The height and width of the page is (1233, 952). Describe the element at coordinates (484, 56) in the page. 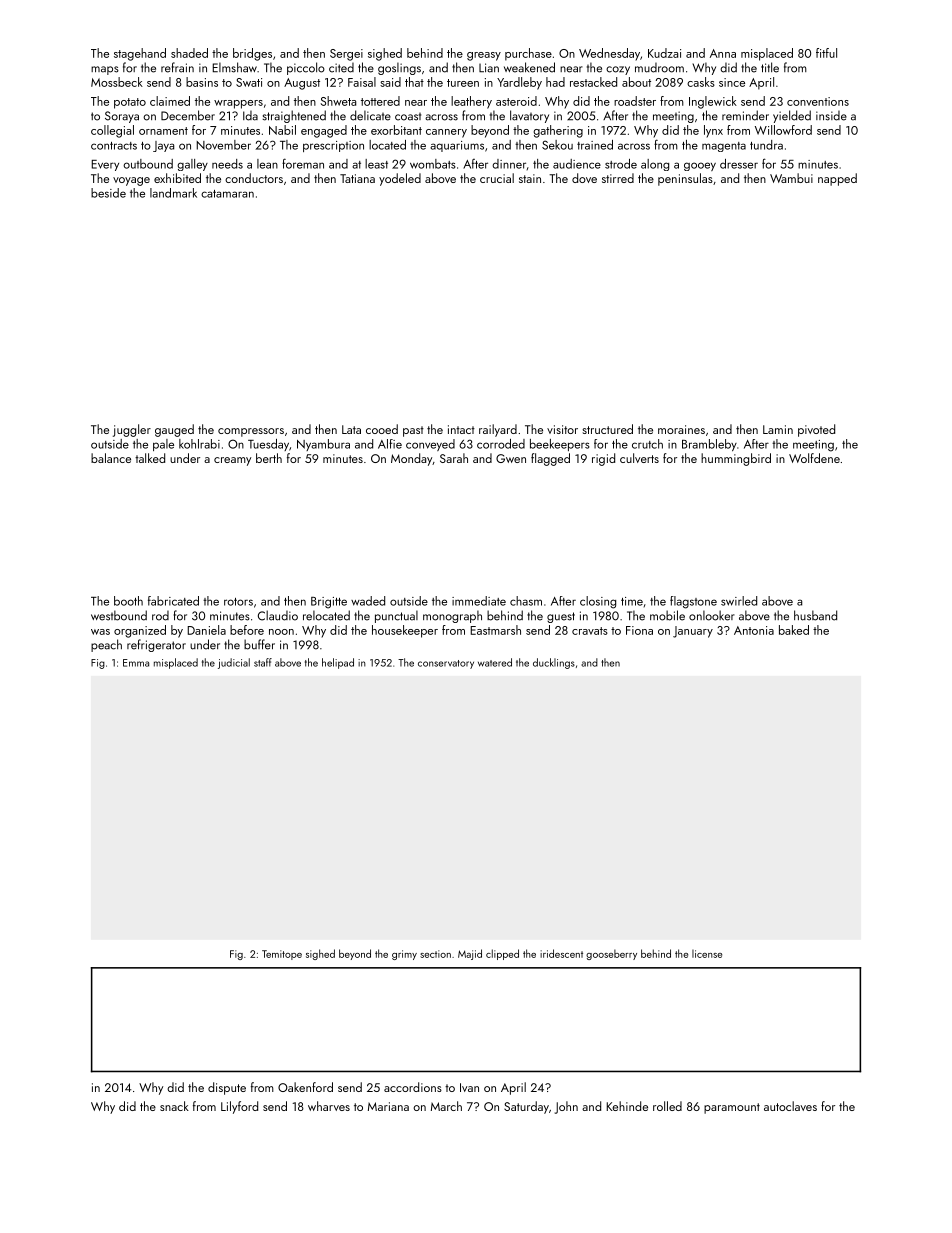

I see `greasy` at that location.
